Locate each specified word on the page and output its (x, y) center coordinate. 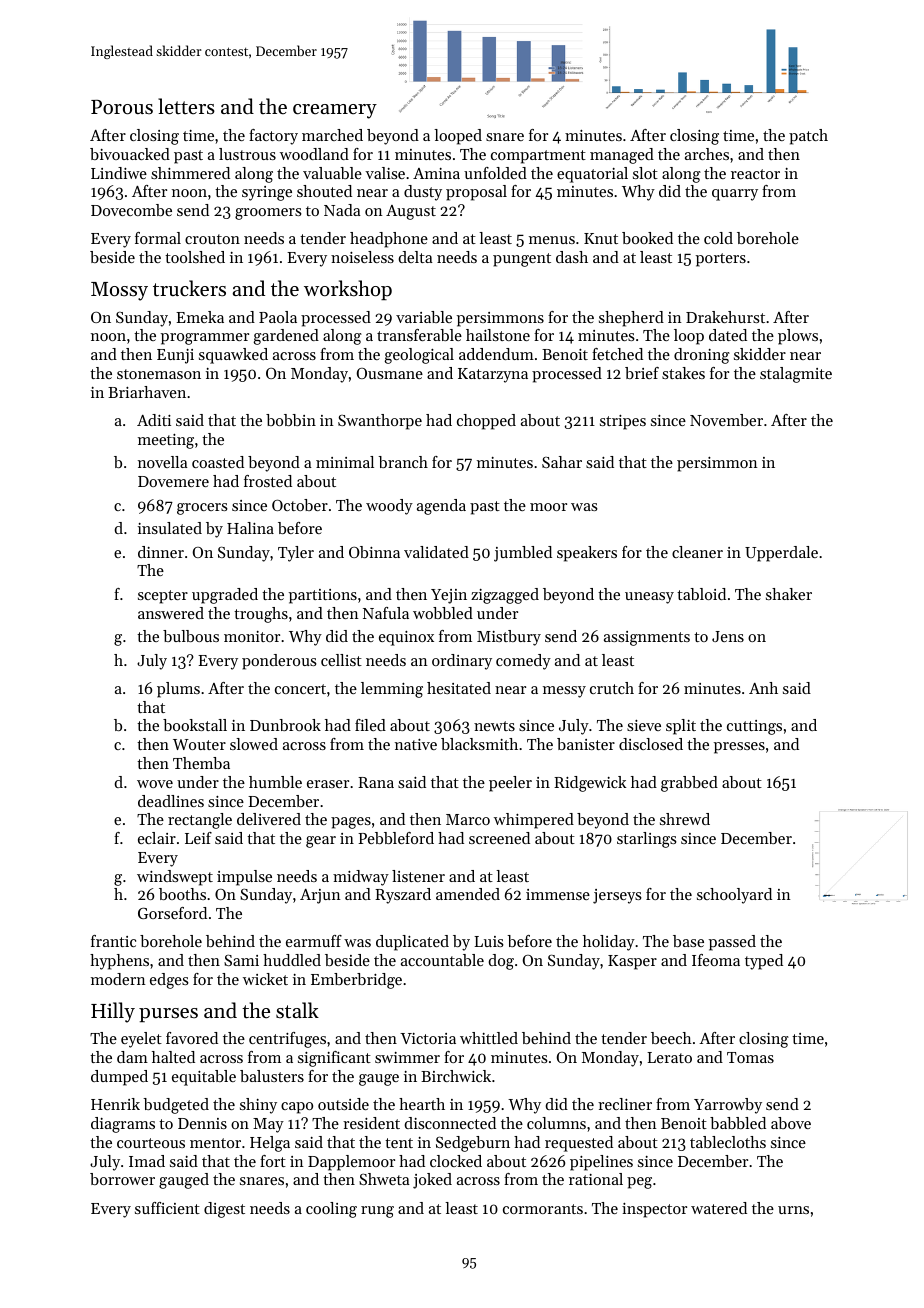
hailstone (498, 335)
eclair (157, 838)
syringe (267, 193)
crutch (612, 688)
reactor (755, 174)
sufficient (167, 1208)
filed (370, 725)
